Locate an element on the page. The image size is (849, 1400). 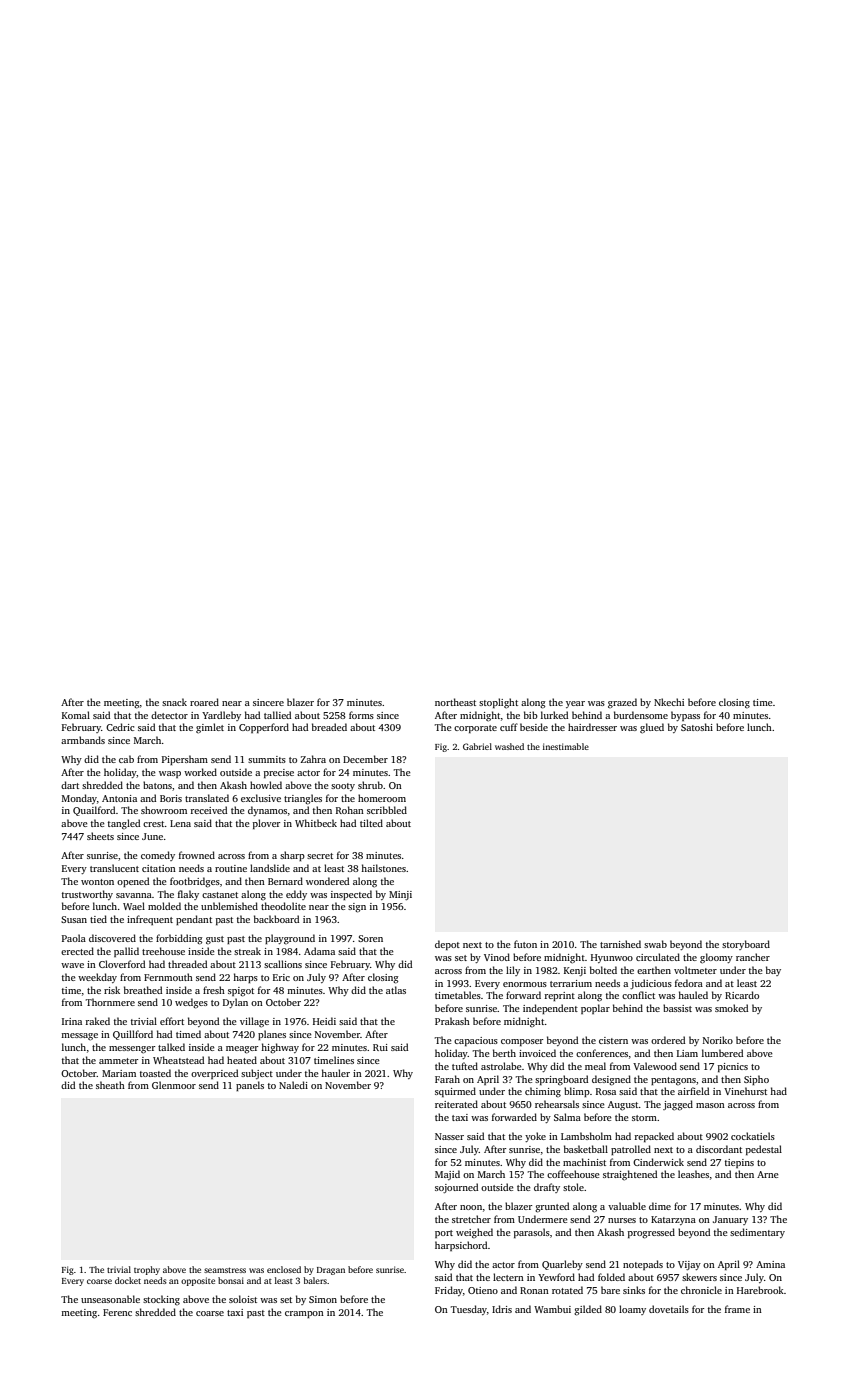
crampon is located at coordinates (304, 1314).
